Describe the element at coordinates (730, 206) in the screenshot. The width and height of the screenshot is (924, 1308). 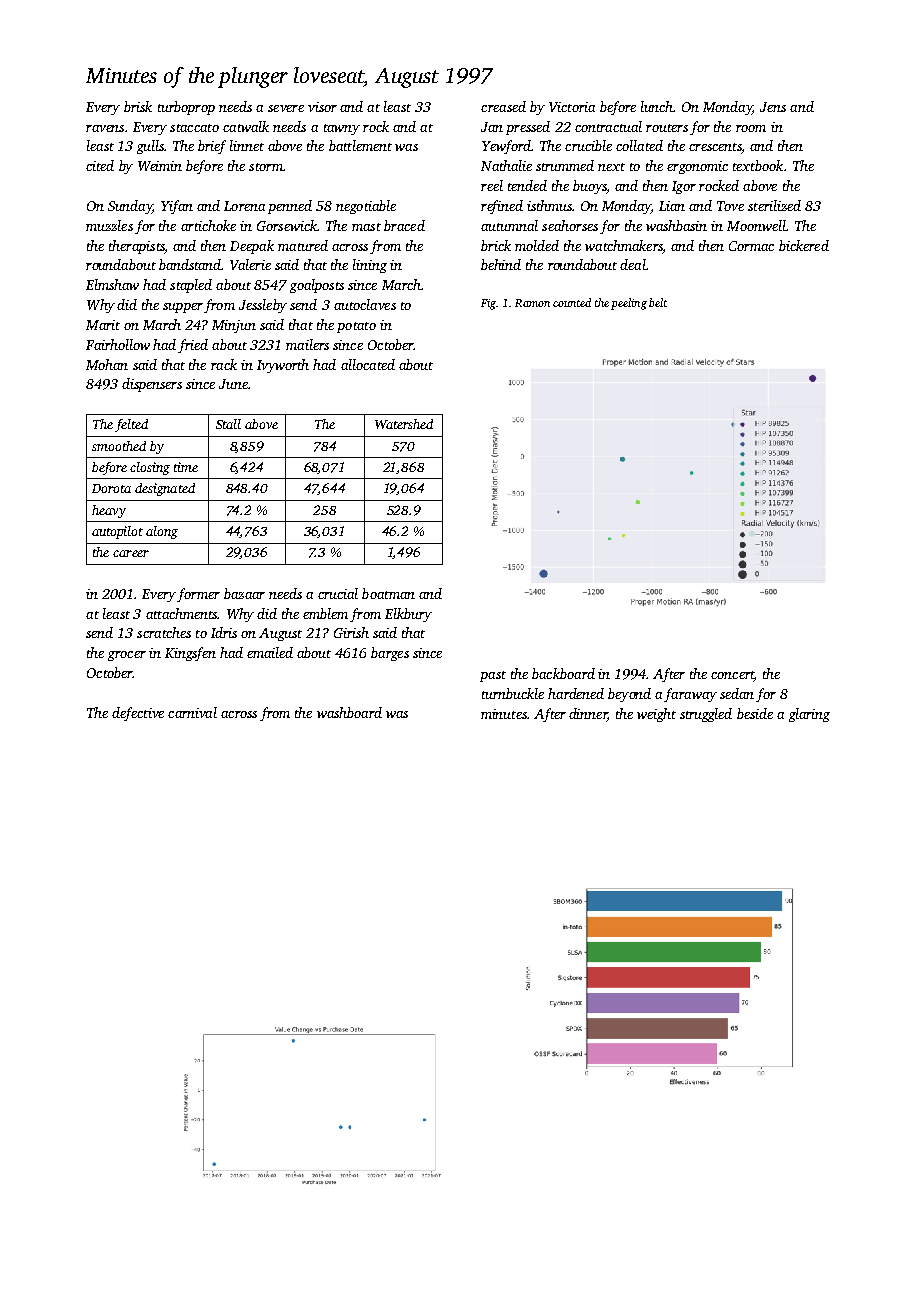
I see `Tove` at that location.
